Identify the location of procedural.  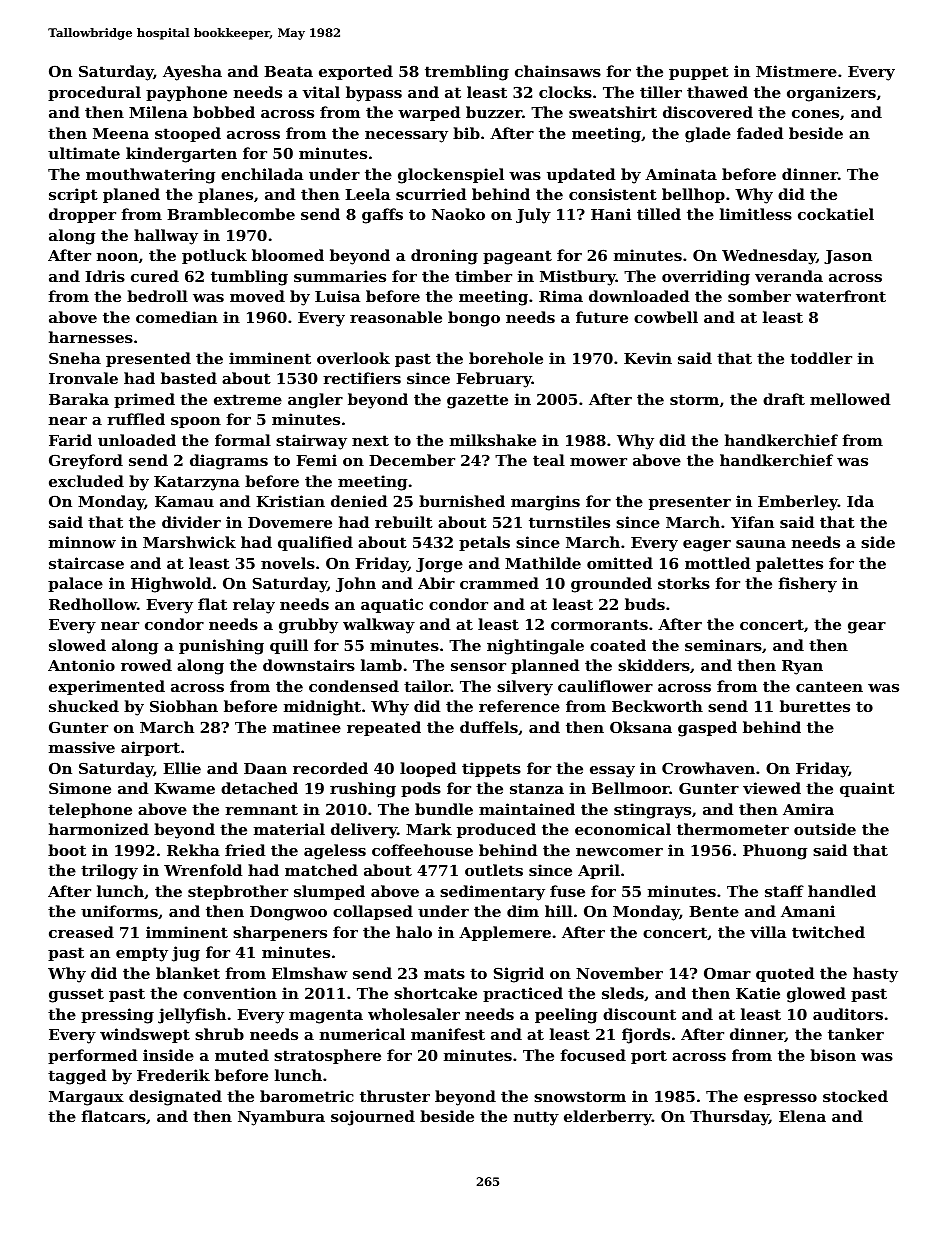
(94, 93).
